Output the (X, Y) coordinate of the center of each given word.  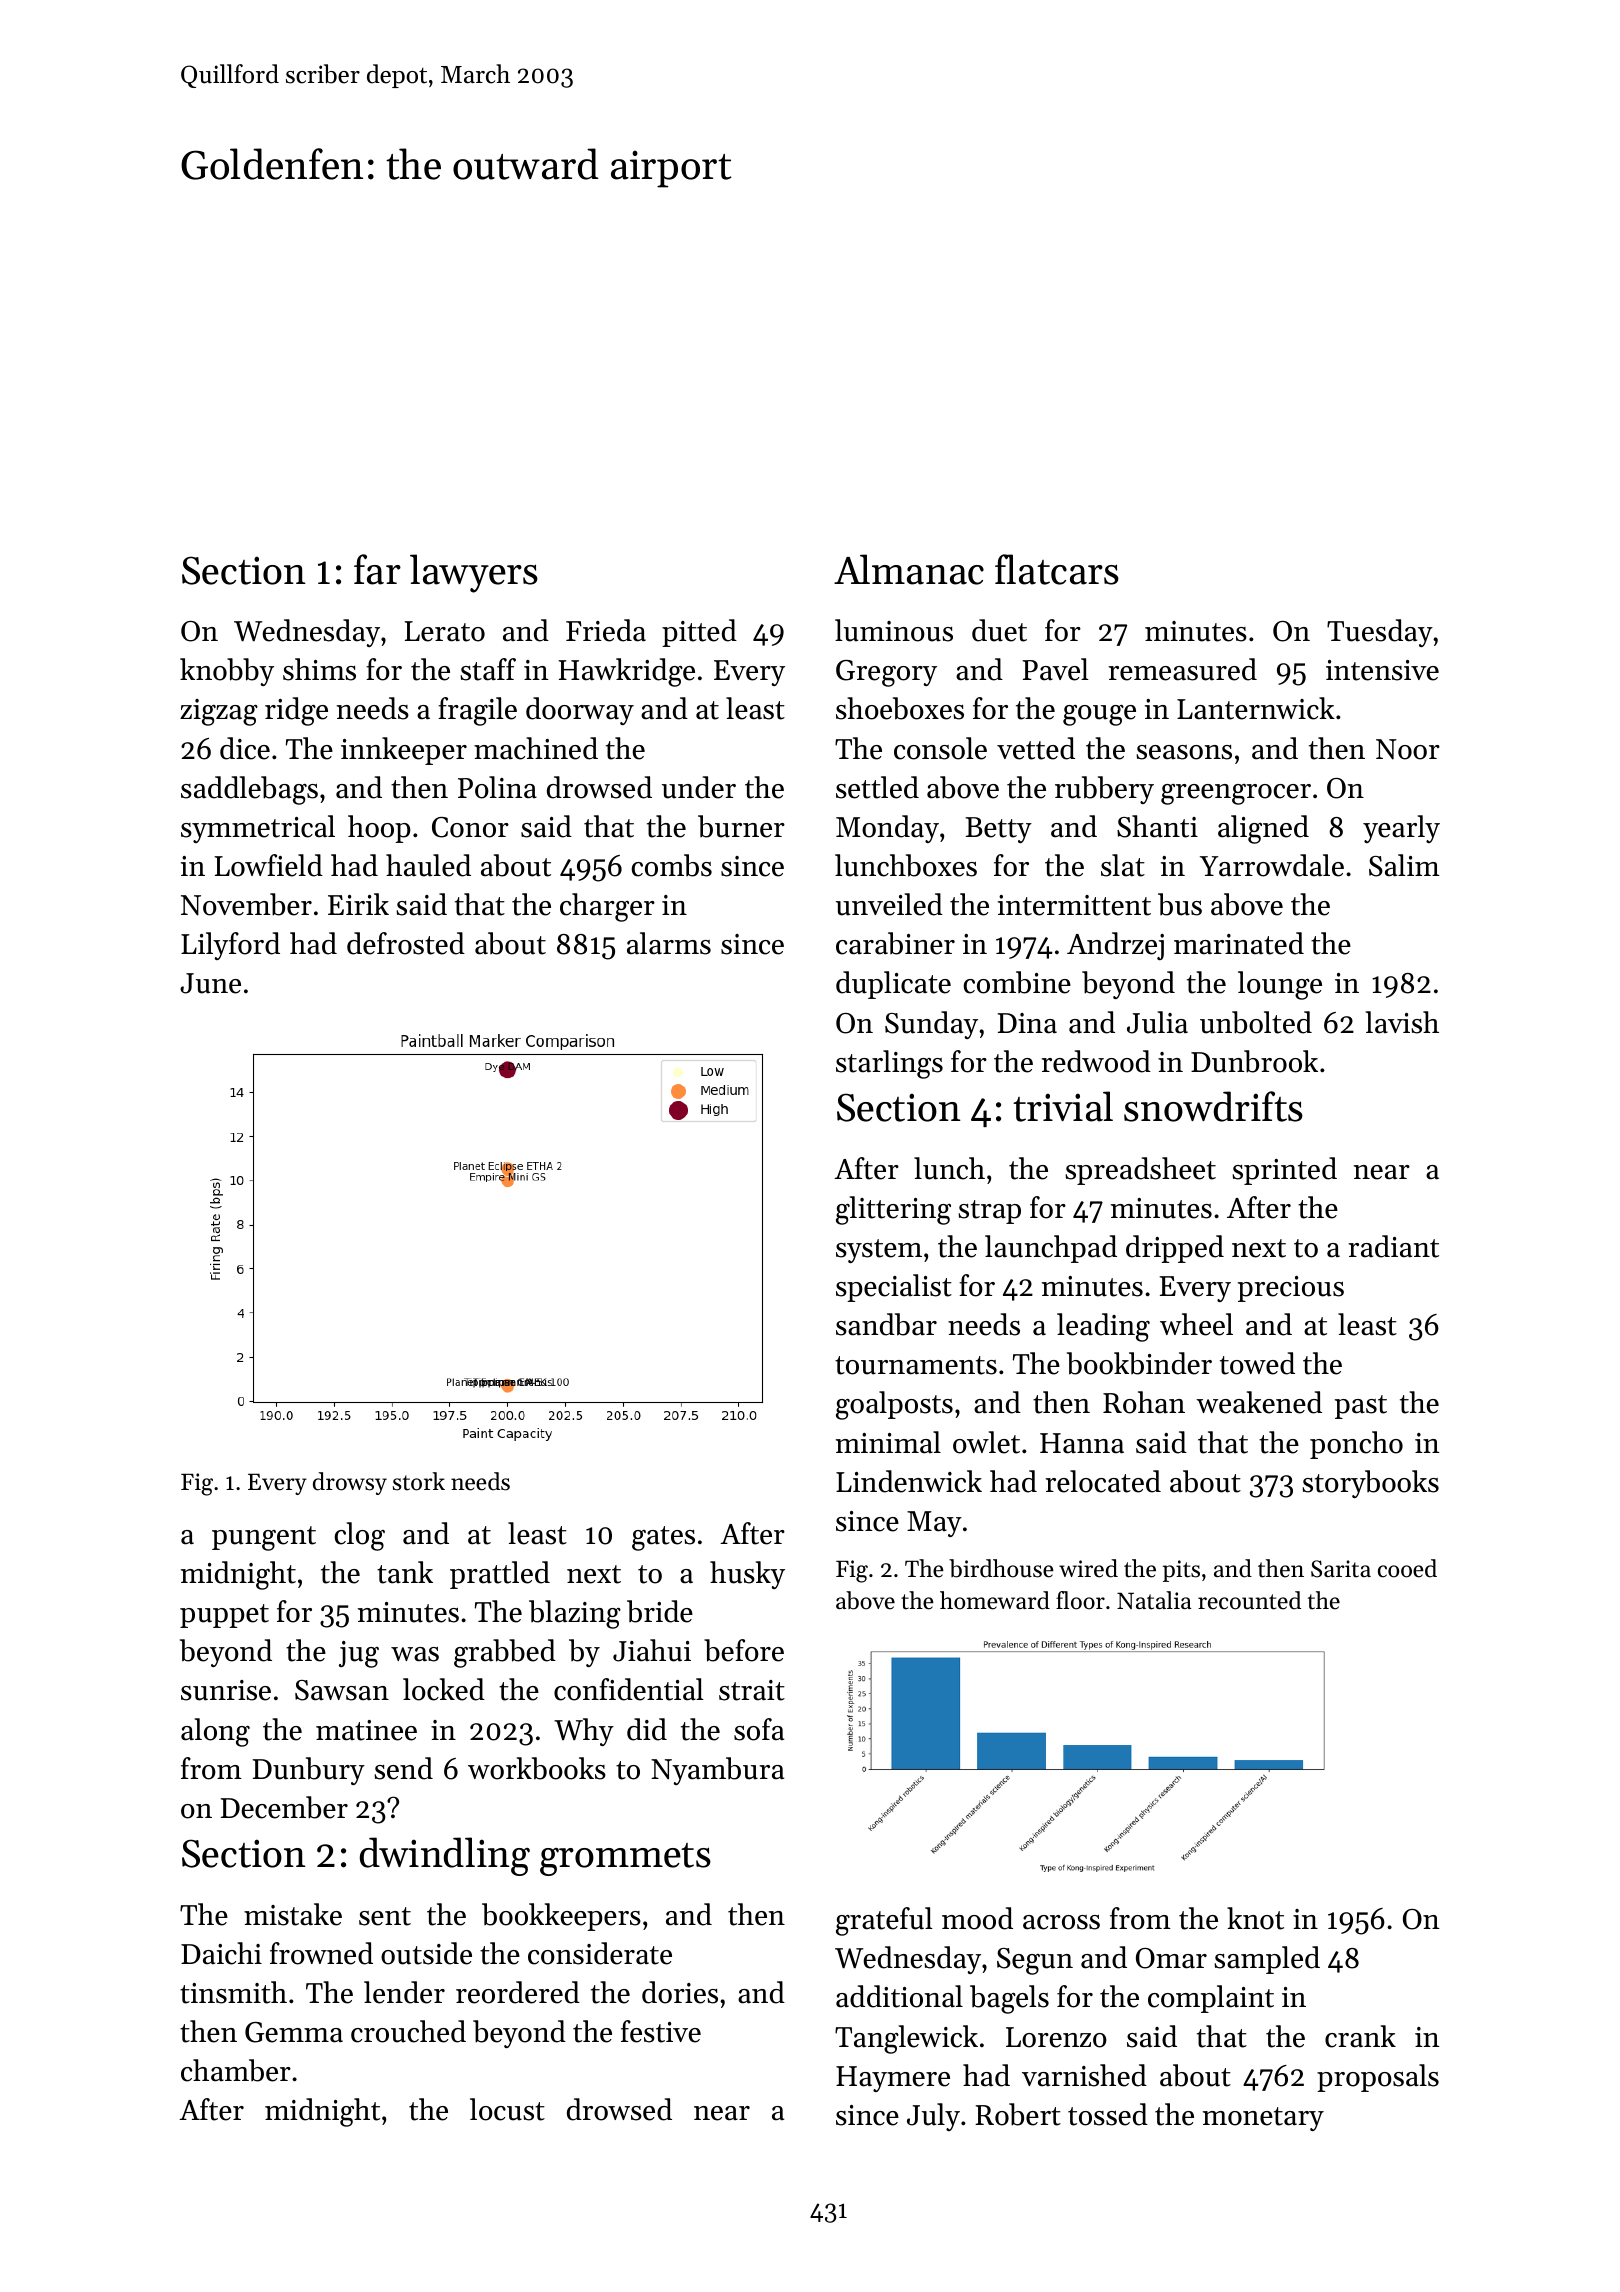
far (377, 569)
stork (419, 1481)
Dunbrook (1254, 1061)
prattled (500, 1575)
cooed (1407, 1568)
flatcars (1057, 569)
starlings (889, 1064)
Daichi (221, 1953)
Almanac (909, 569)
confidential (629, 1689)
